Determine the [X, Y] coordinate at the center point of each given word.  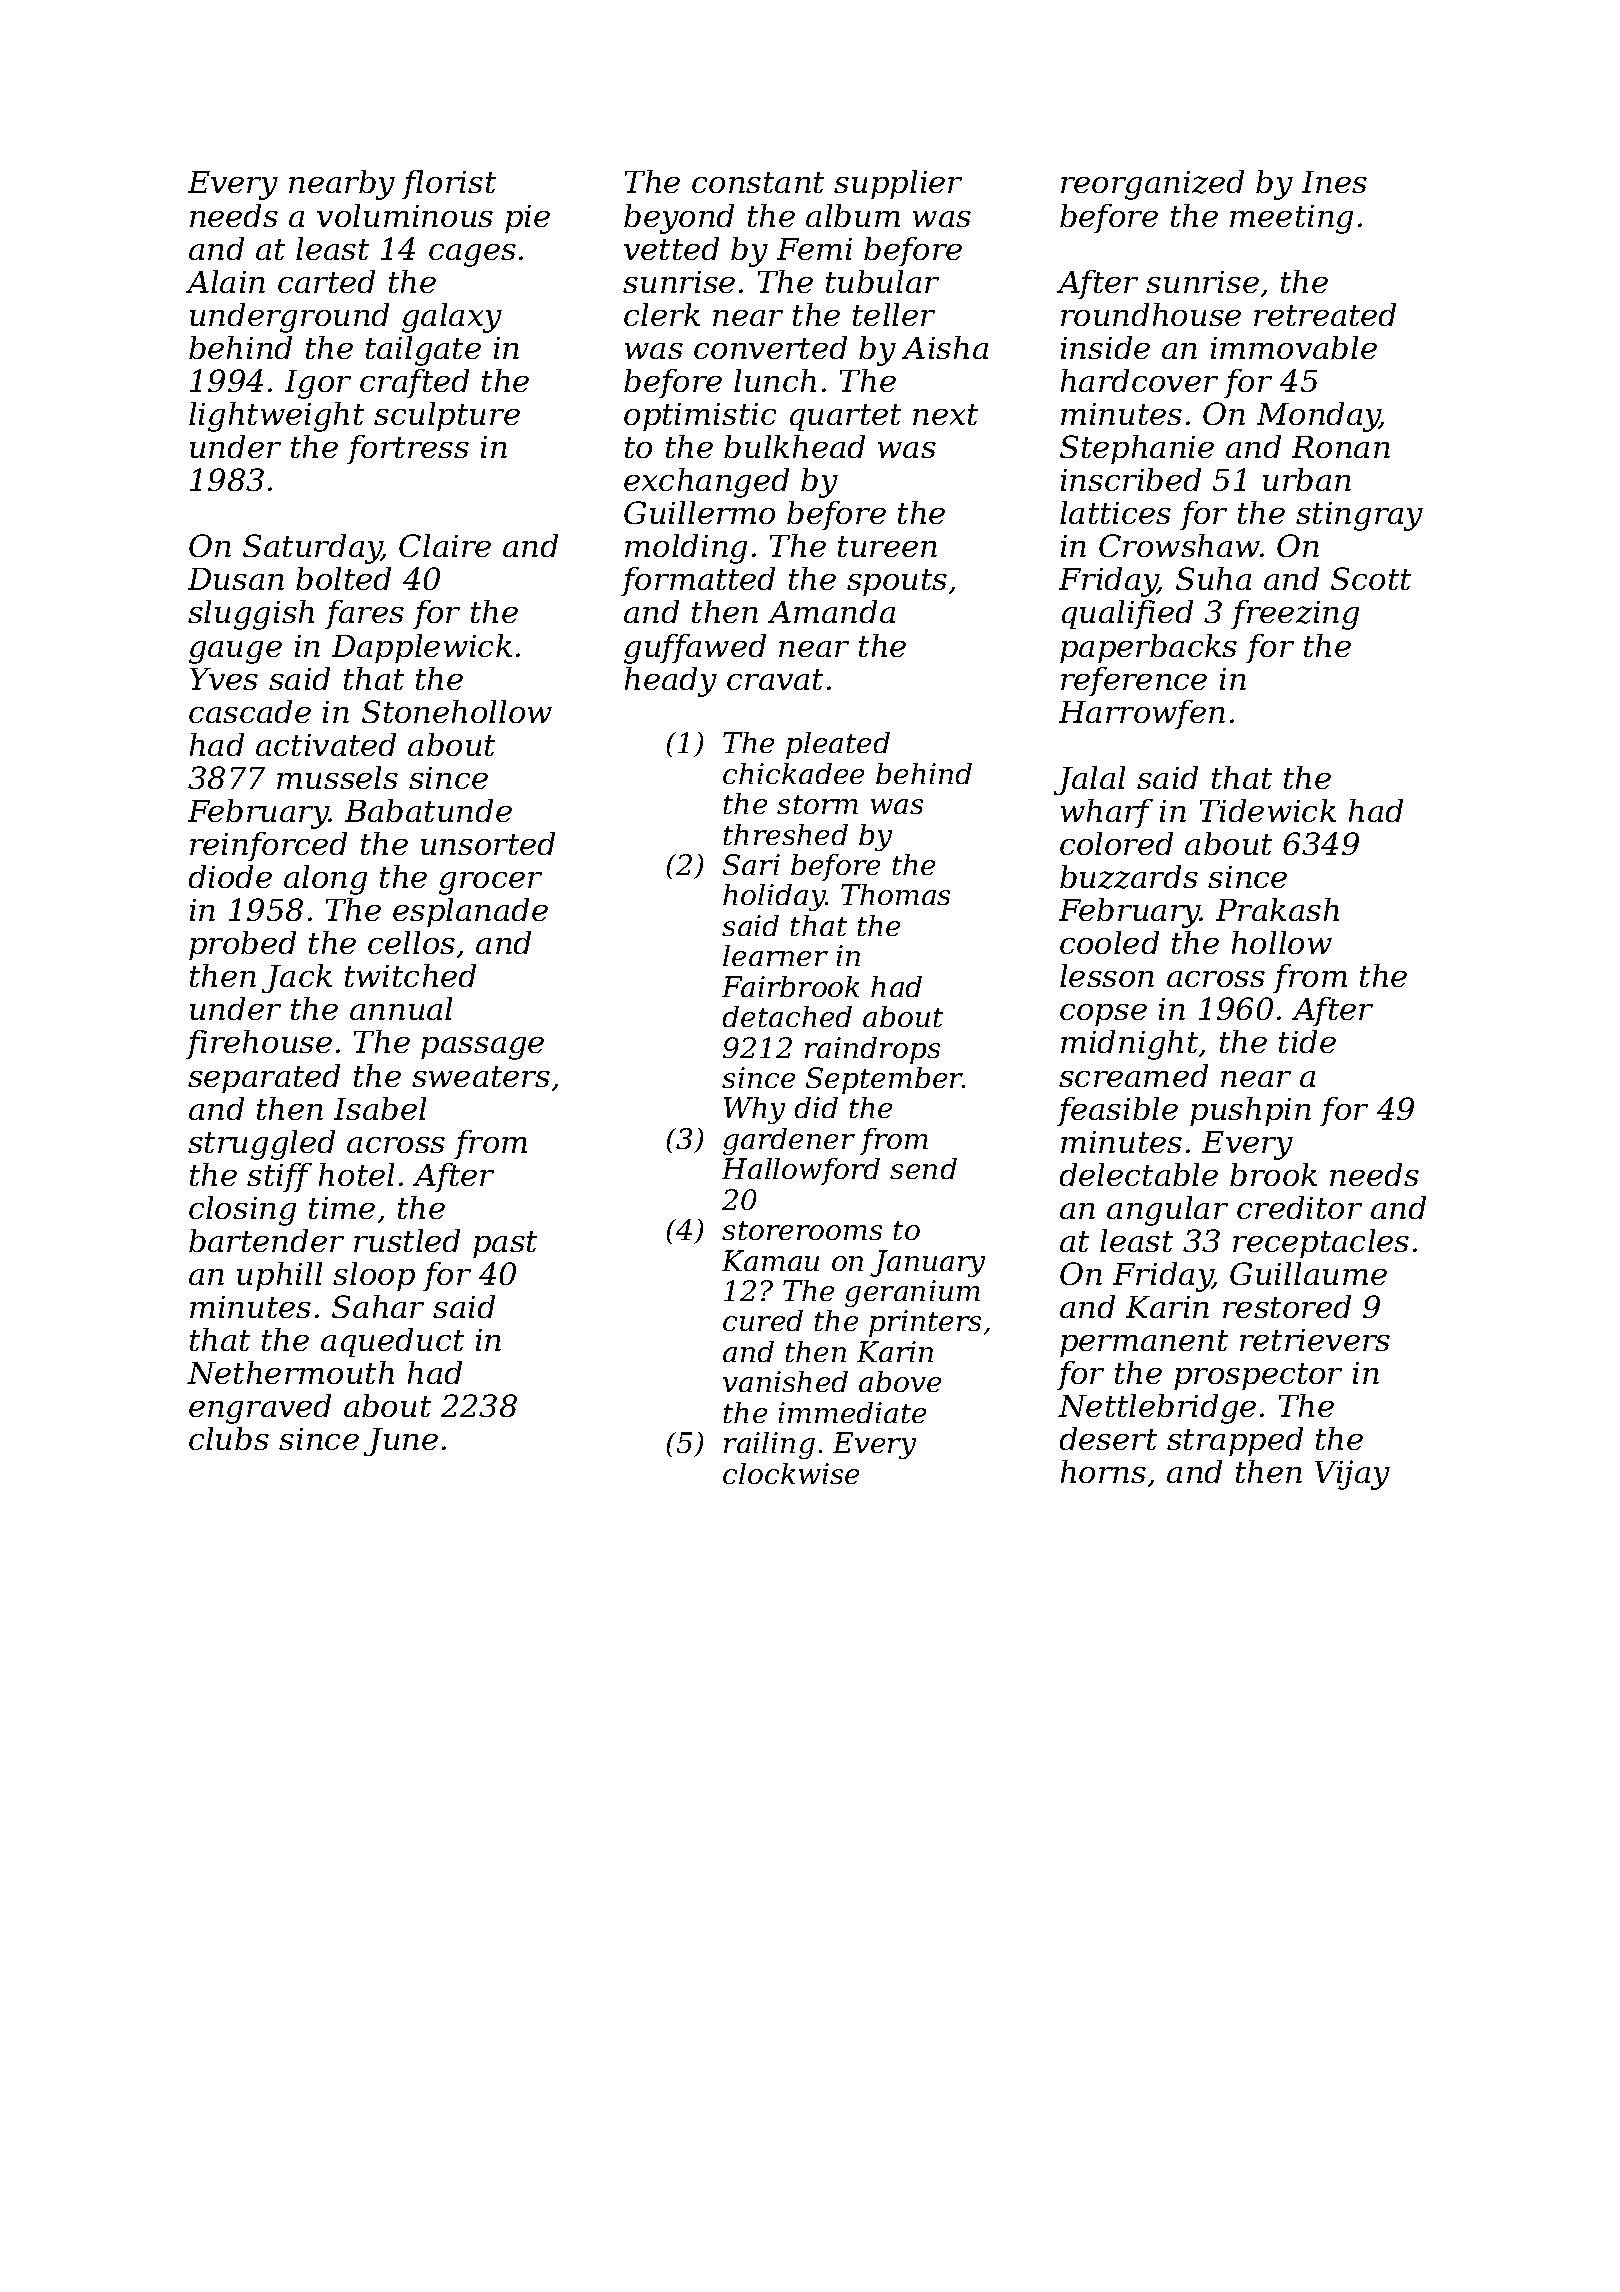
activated [326, 744]
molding [686, 549]
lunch [775, 380]
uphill [279, 1276]
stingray [1359, 516]
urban [1307, 479]
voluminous [405, 215]
